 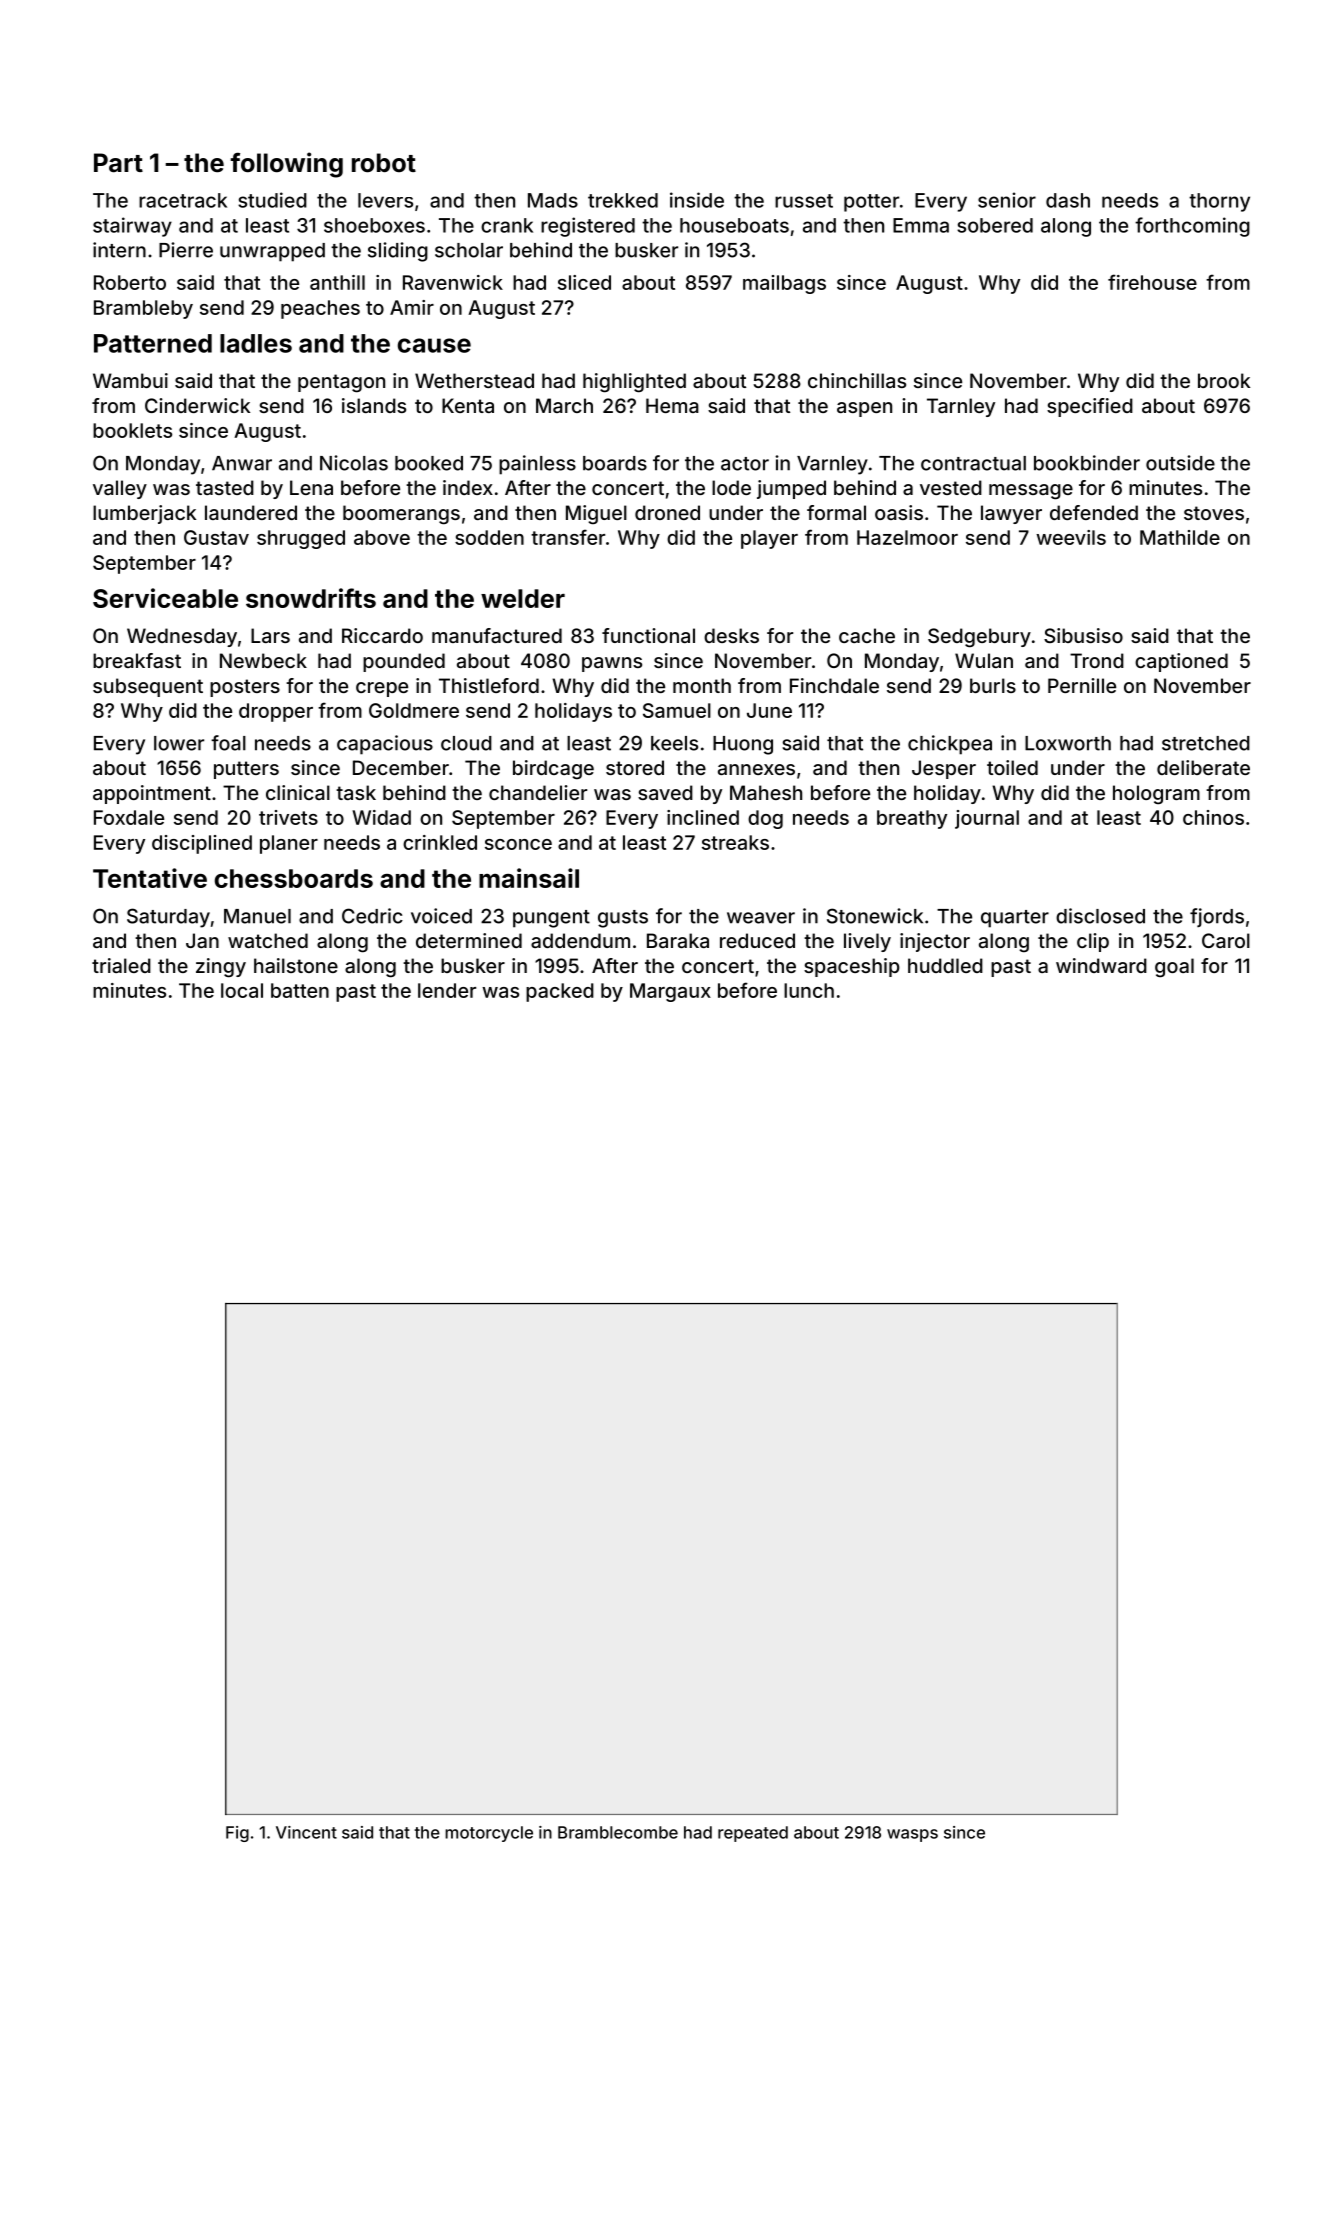 What do you see at coordinates (1007, 200) in the screenshot?
I see `senior` at bounding box center [1007, 200].
